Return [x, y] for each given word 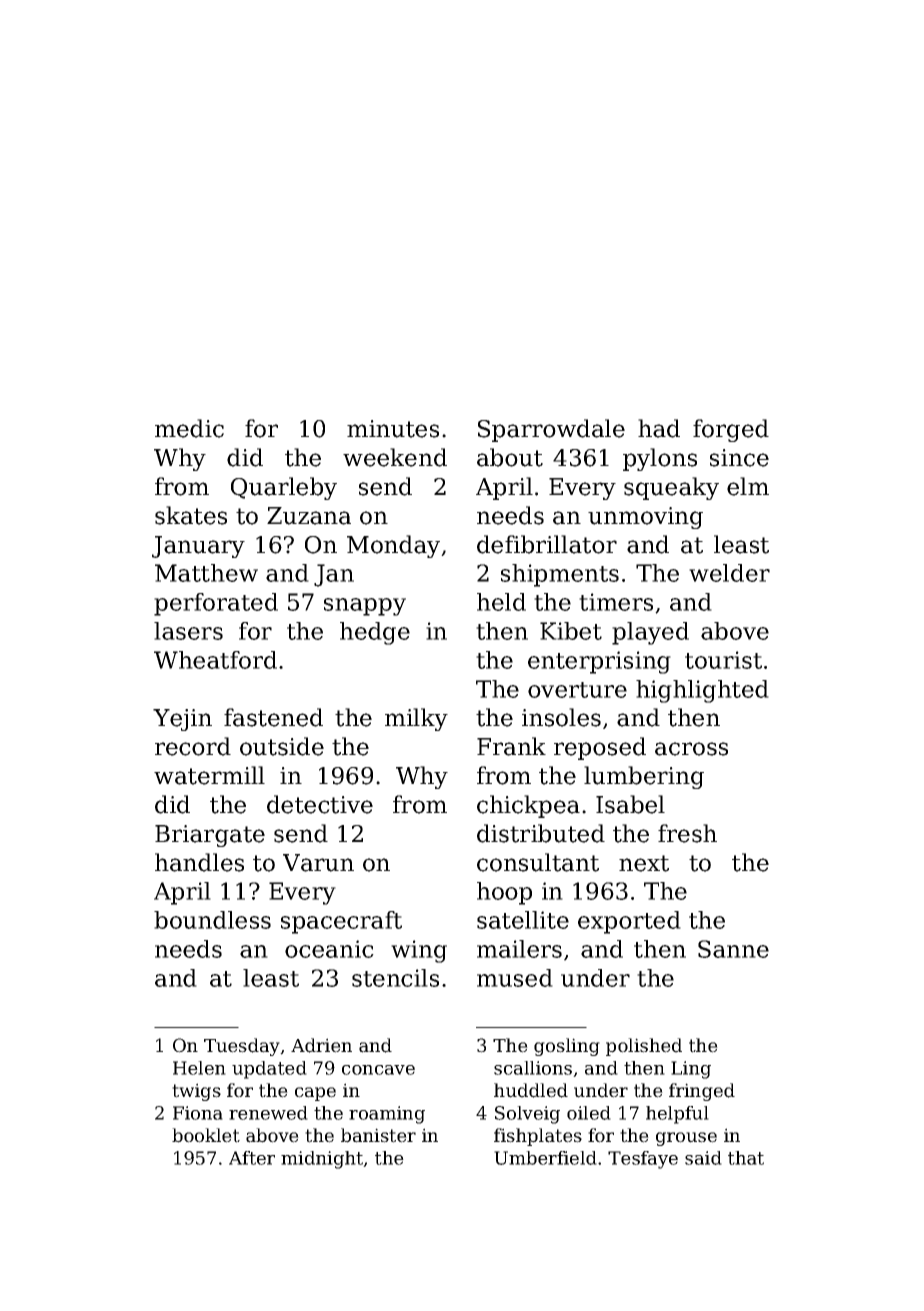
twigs [196, 1092]
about [510, 457]
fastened [273, 717]
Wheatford [215, 660]
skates [191, 515]
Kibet [571, 631]
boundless [212, 920]
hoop [504, 893]
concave [378, 1070]
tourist [723, 660]
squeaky [671, 488]
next [644, 863]
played [650, 633]
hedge [375, 633]
